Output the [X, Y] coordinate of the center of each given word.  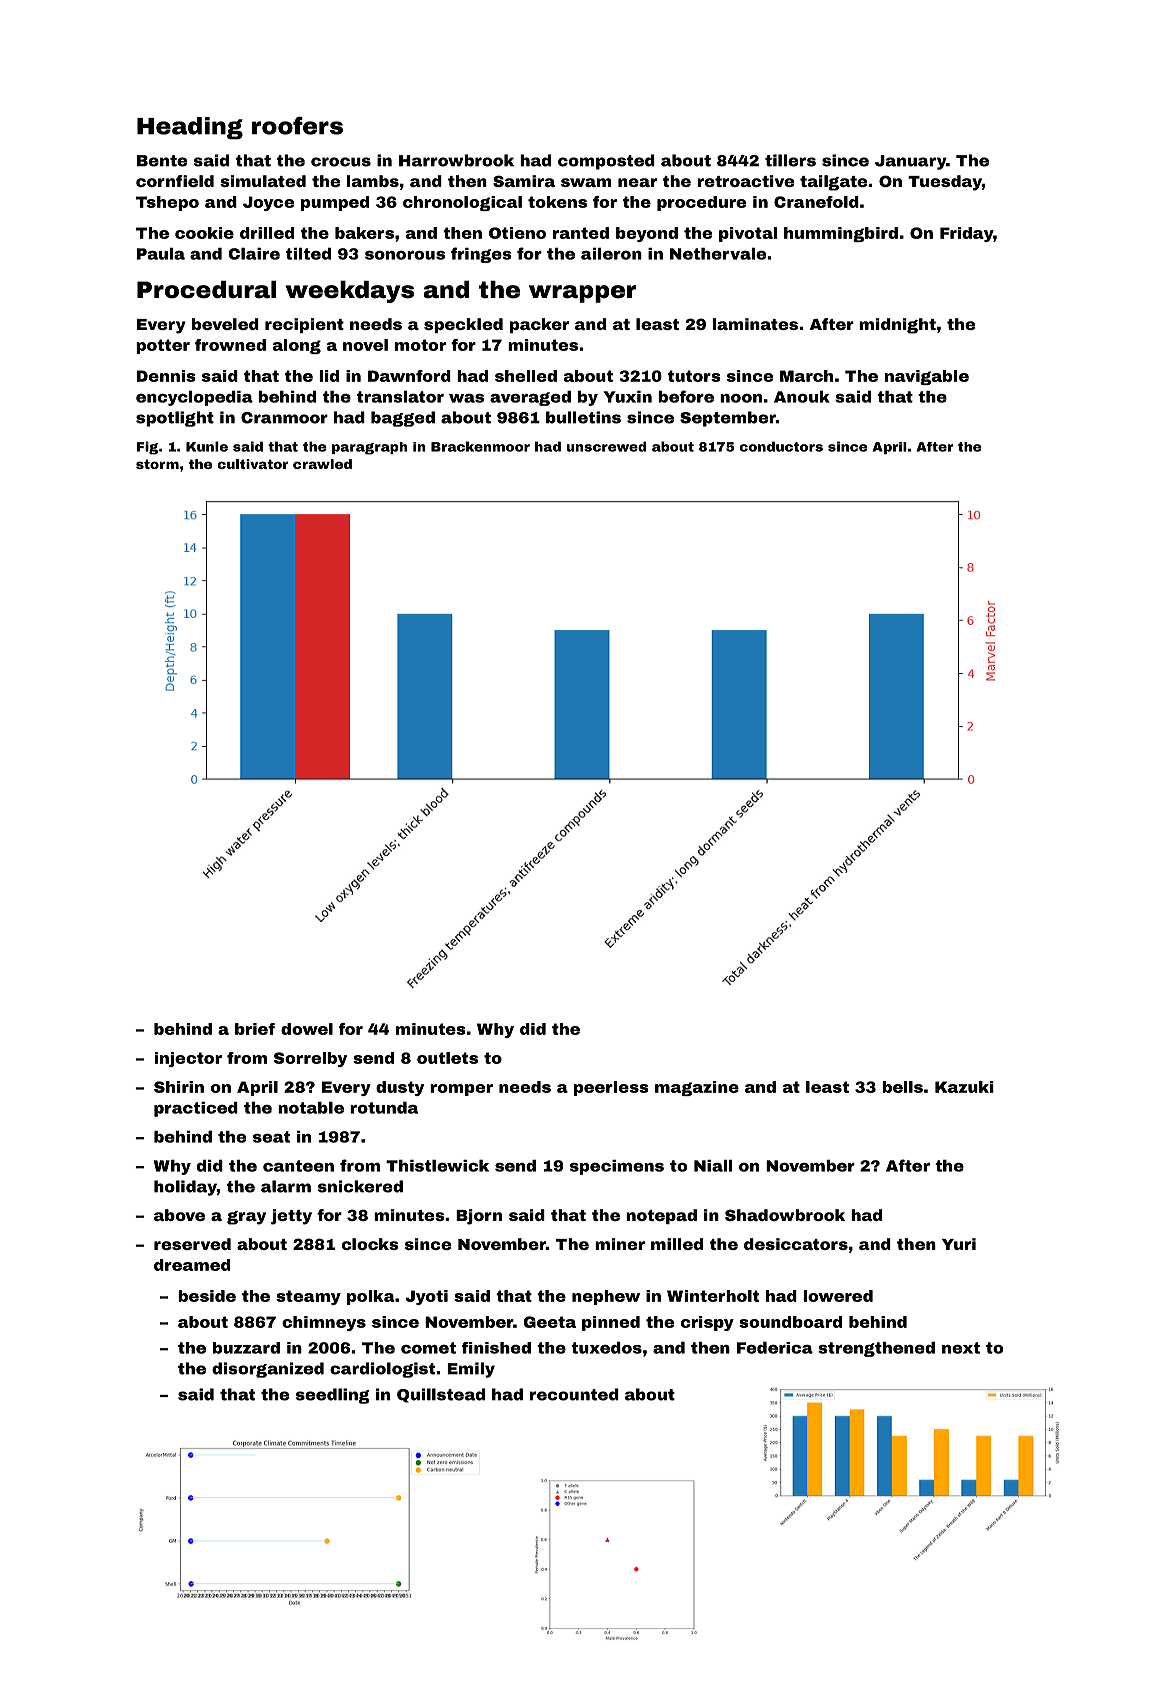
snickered [360, 1186]
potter [163, 346]
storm [157, 464]
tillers [790, 160]
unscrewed [606, 446]
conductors [781, 446]
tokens [557, 202]
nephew [606, 1297]
